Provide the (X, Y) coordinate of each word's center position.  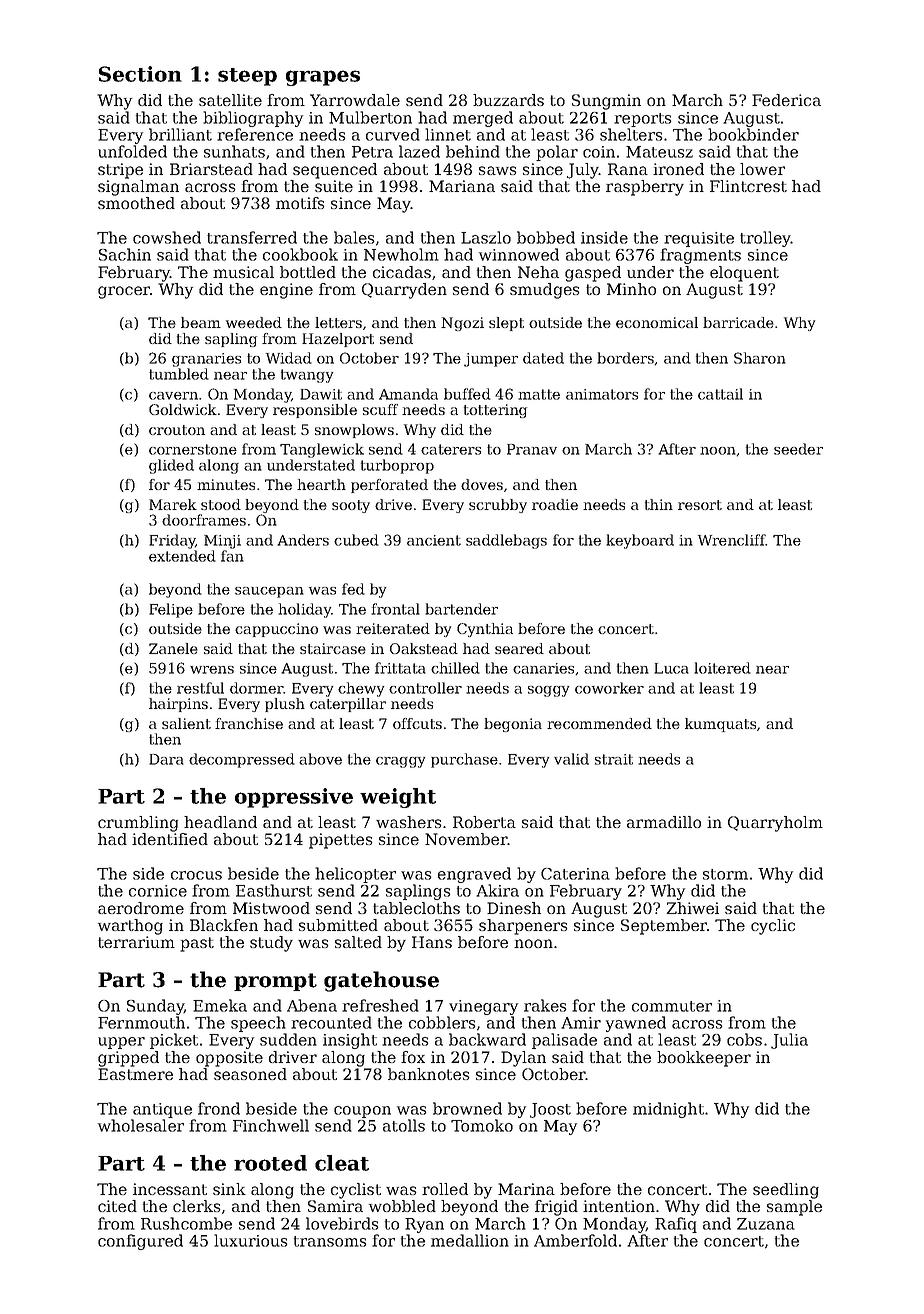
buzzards (508, 100)
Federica (786, 100)
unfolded (132, 151)
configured (140, 1242)
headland (220, 822)
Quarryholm (775, 824)
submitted (338, 925)
